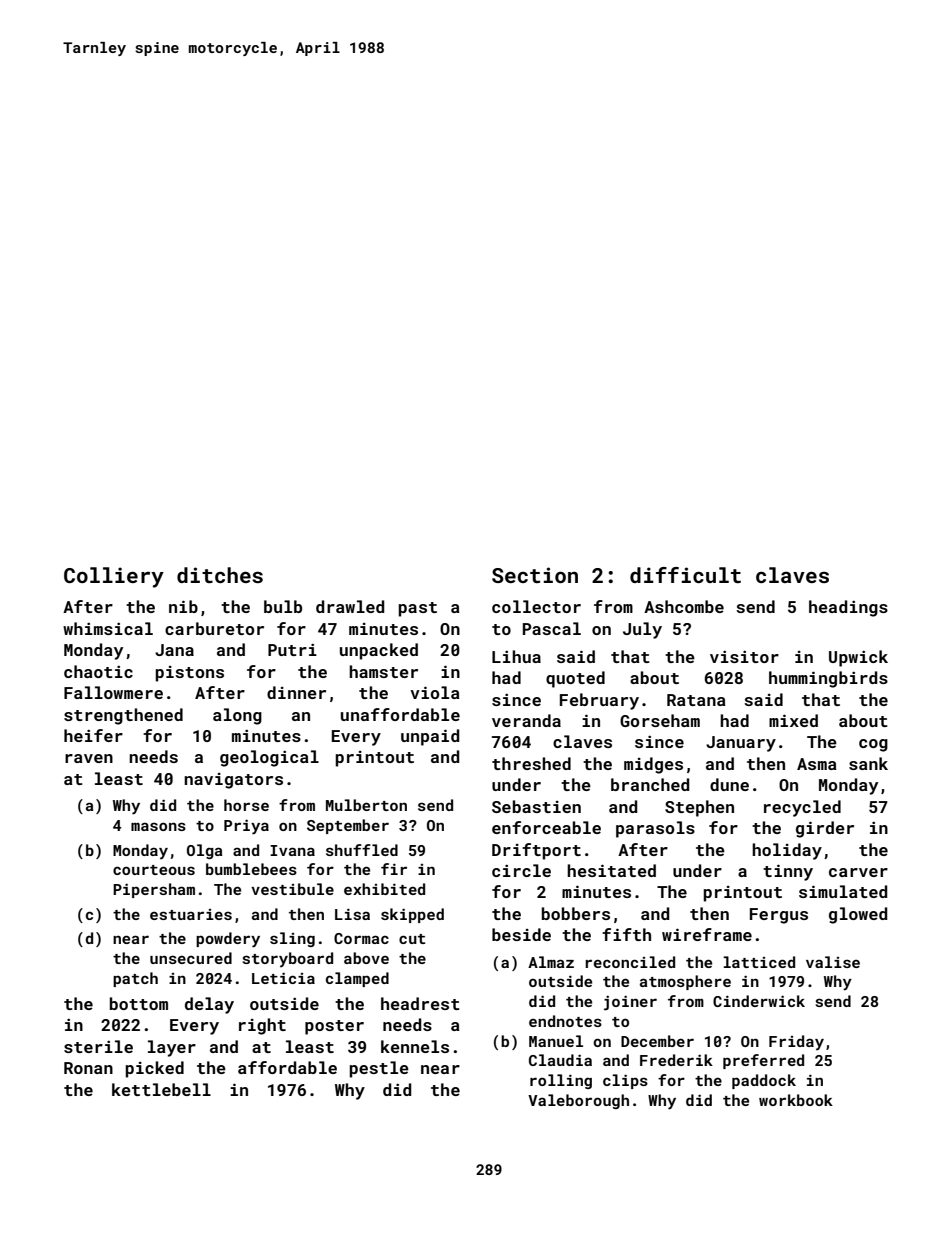  I want to click on bumblebees, so click(251, 869).
